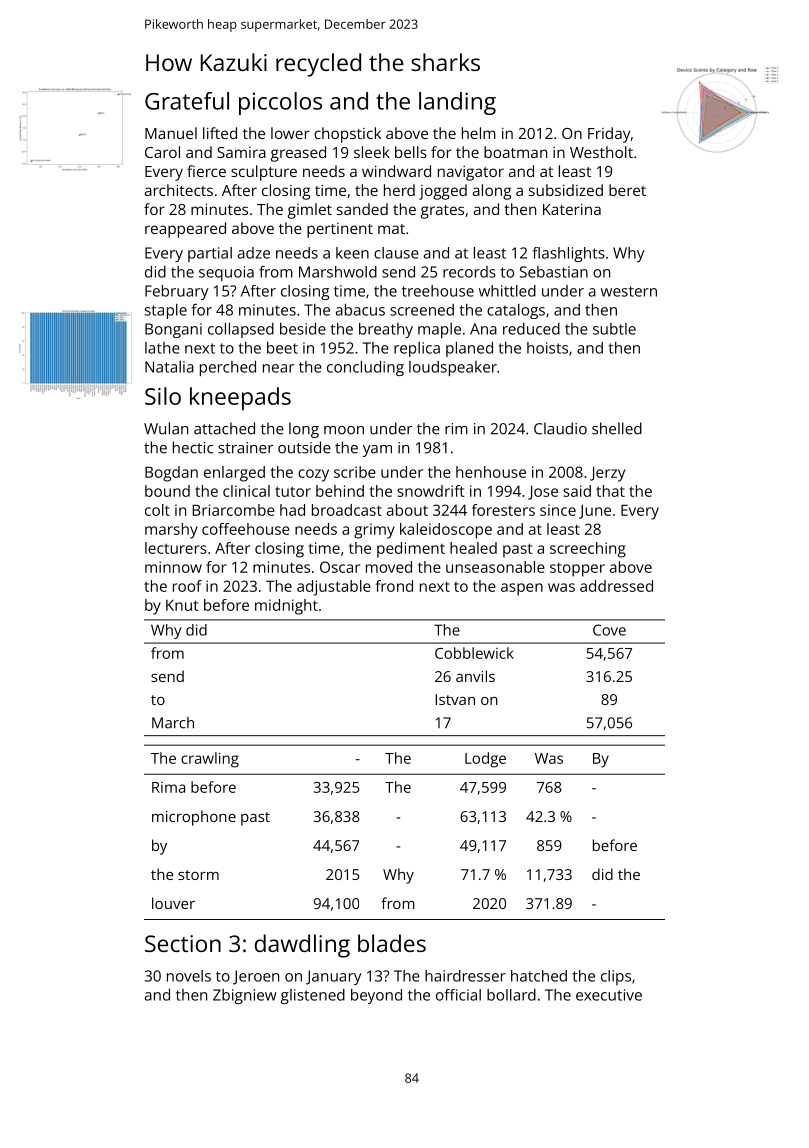  What do you see at coordinates (194, 818) in the screenshot?
I see `microphone` at bounding box center [194, 818].
